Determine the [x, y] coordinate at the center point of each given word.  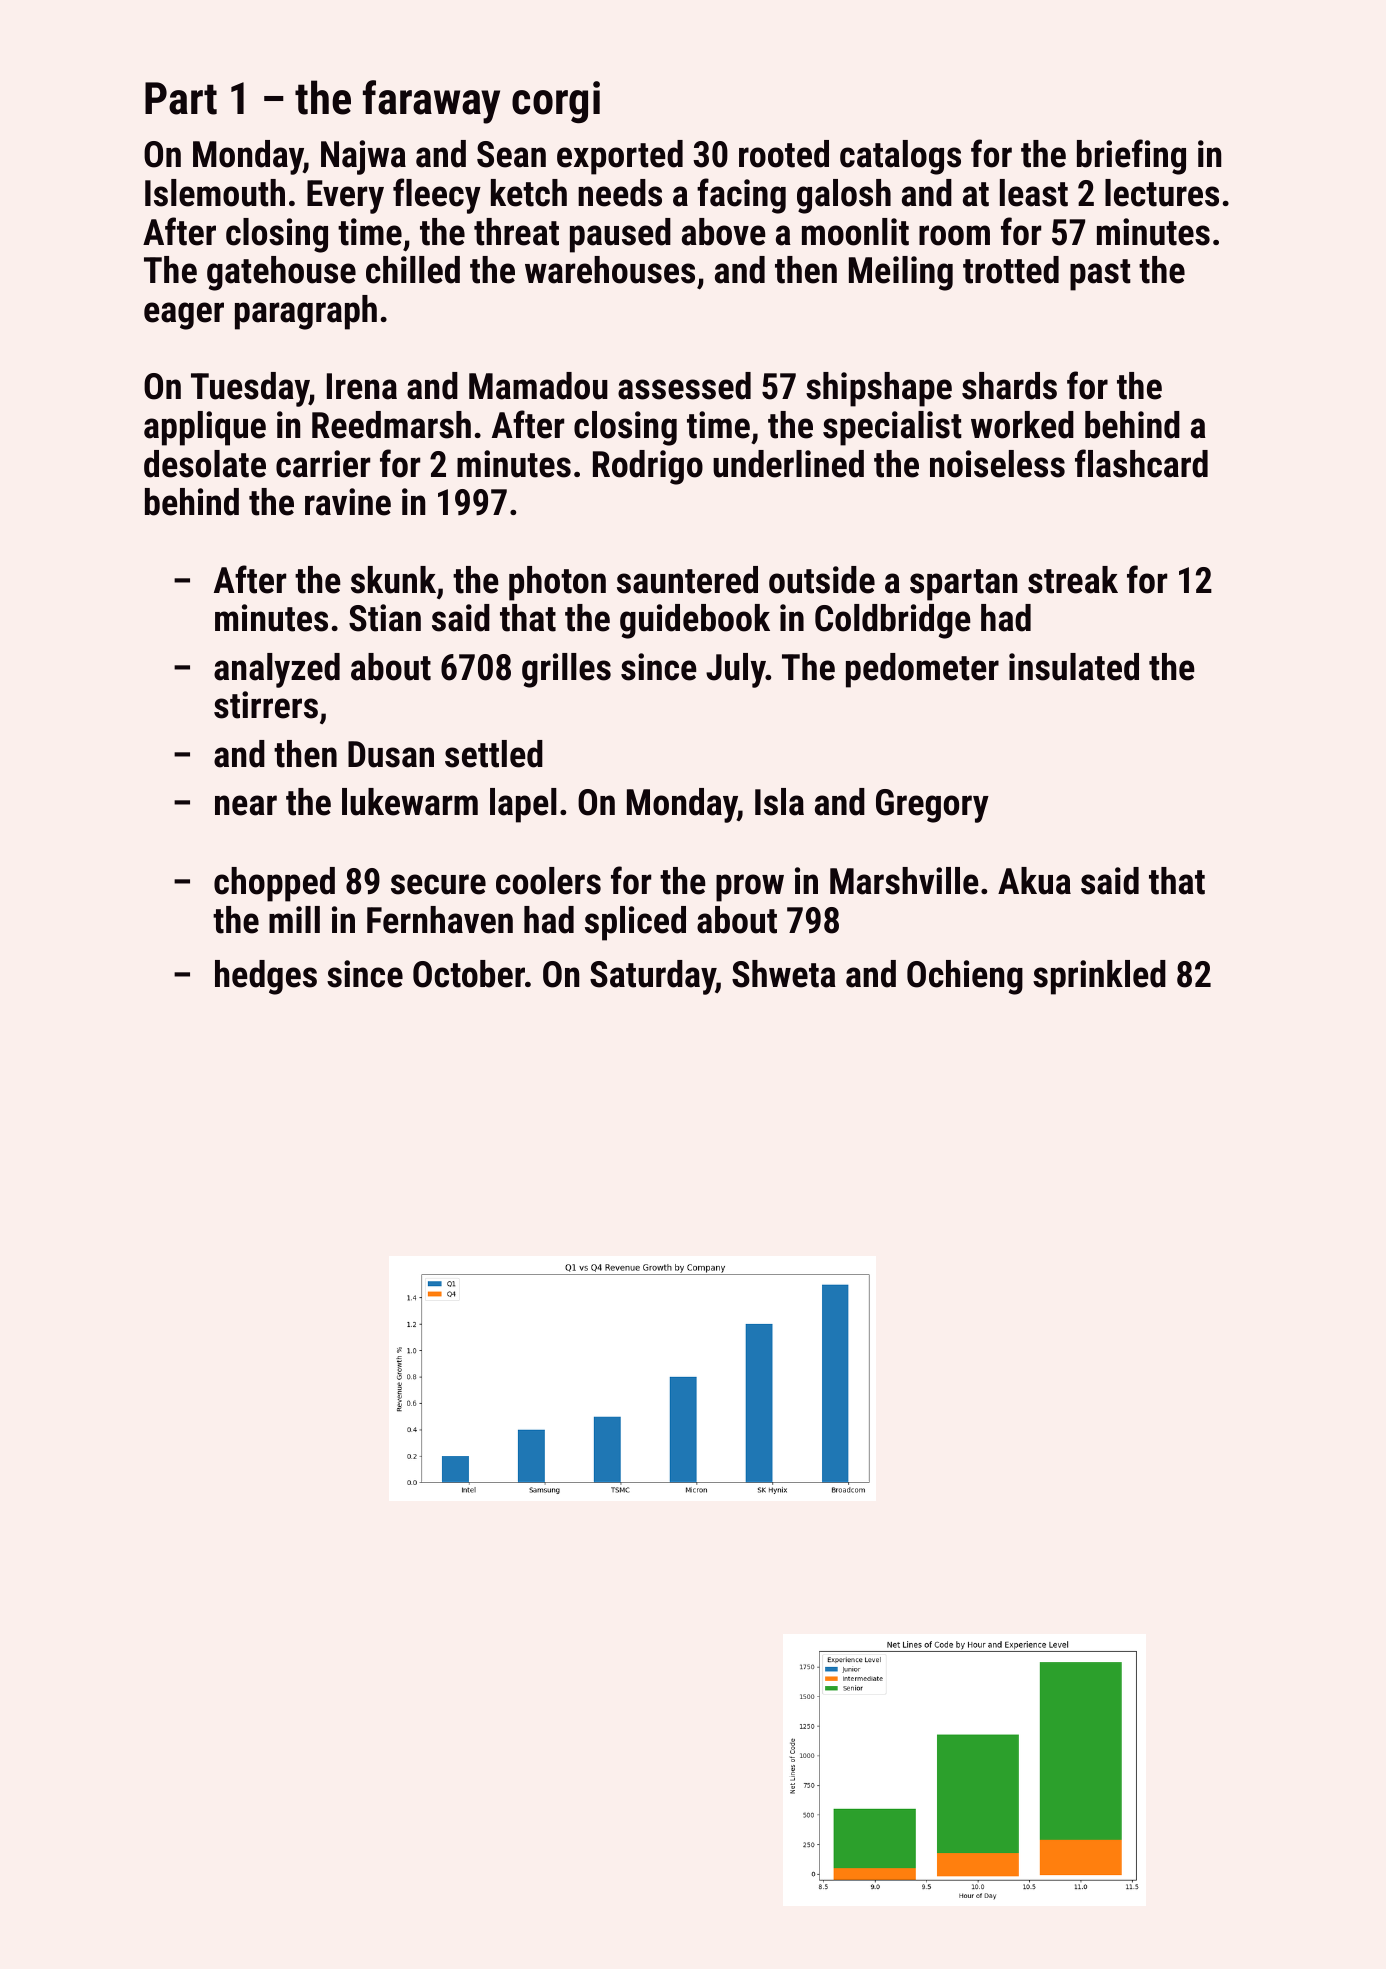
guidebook [695, 621]
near [246, 805]
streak [1073, 580]
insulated [1074, 667]
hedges [266, 977]
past [1100, 275]
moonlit [855, 232]
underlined [788, 464]
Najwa [363, 157]
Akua [1034, 881]
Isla [779, 802]
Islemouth [215, 193]
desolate [205, 464]
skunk [393, 580]
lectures [1162, 193]
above [724, 232]
